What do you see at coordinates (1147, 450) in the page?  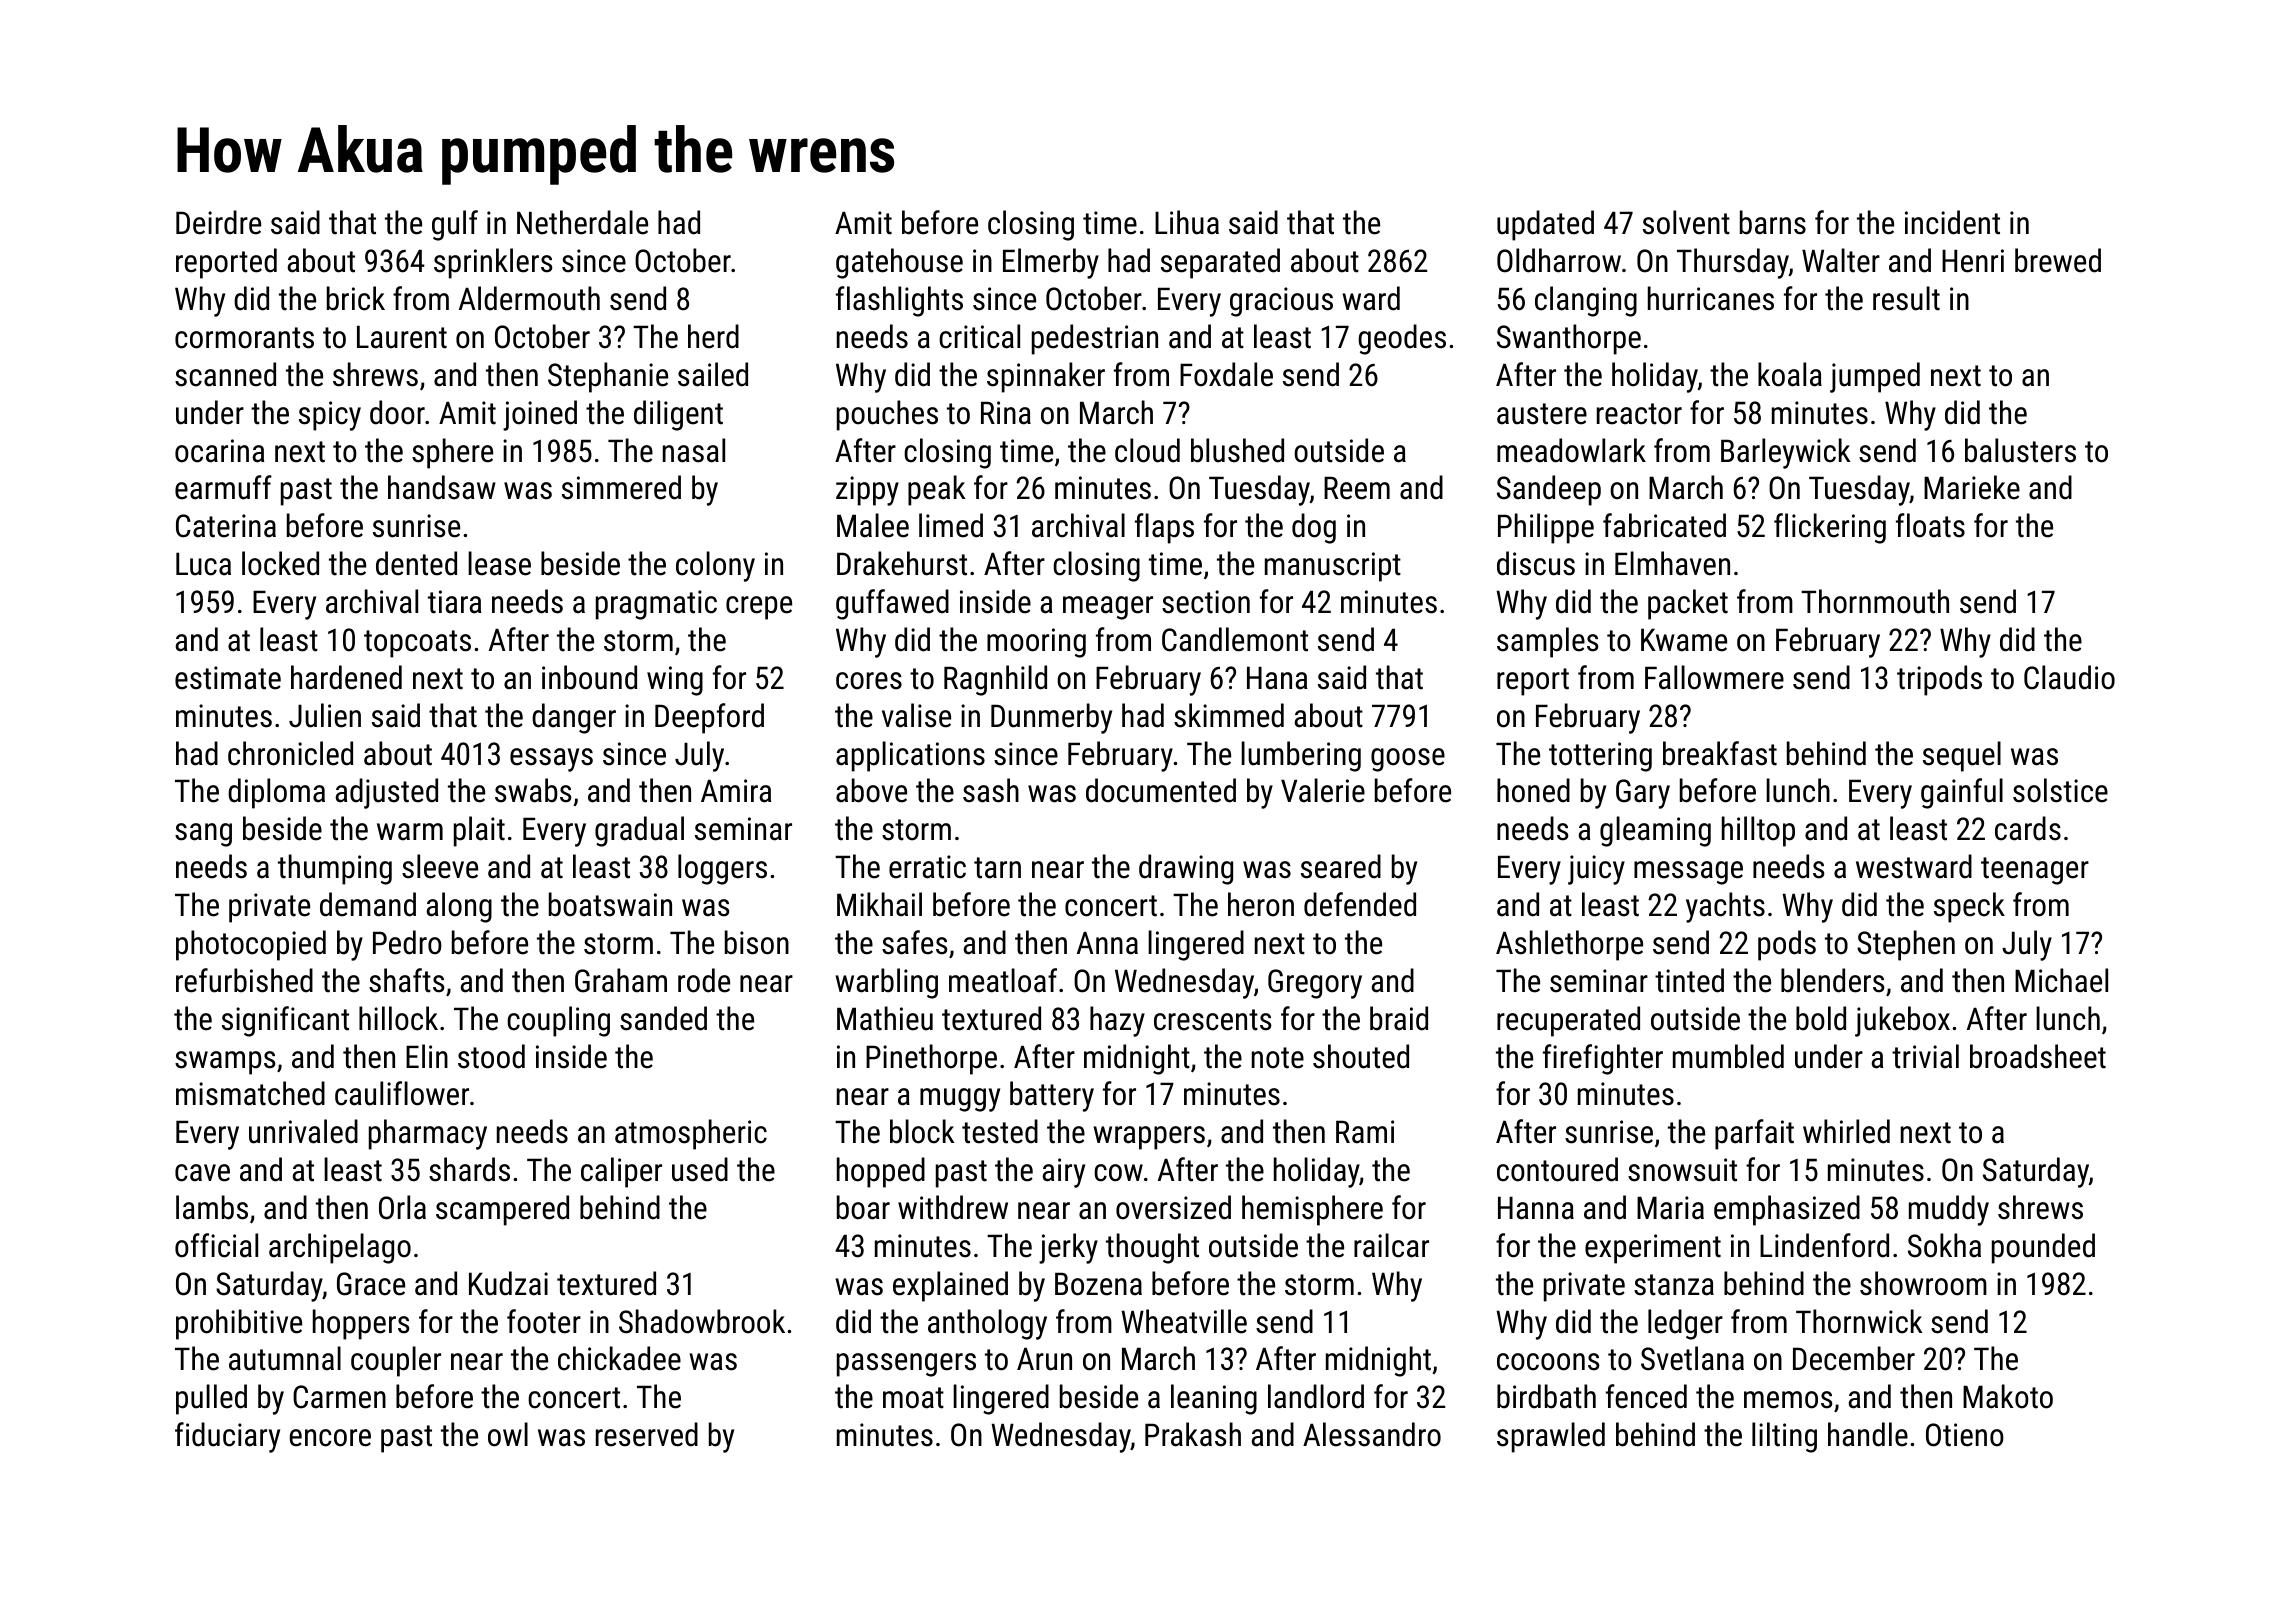 I see `cloud` at bounding box center [1147, 450].
